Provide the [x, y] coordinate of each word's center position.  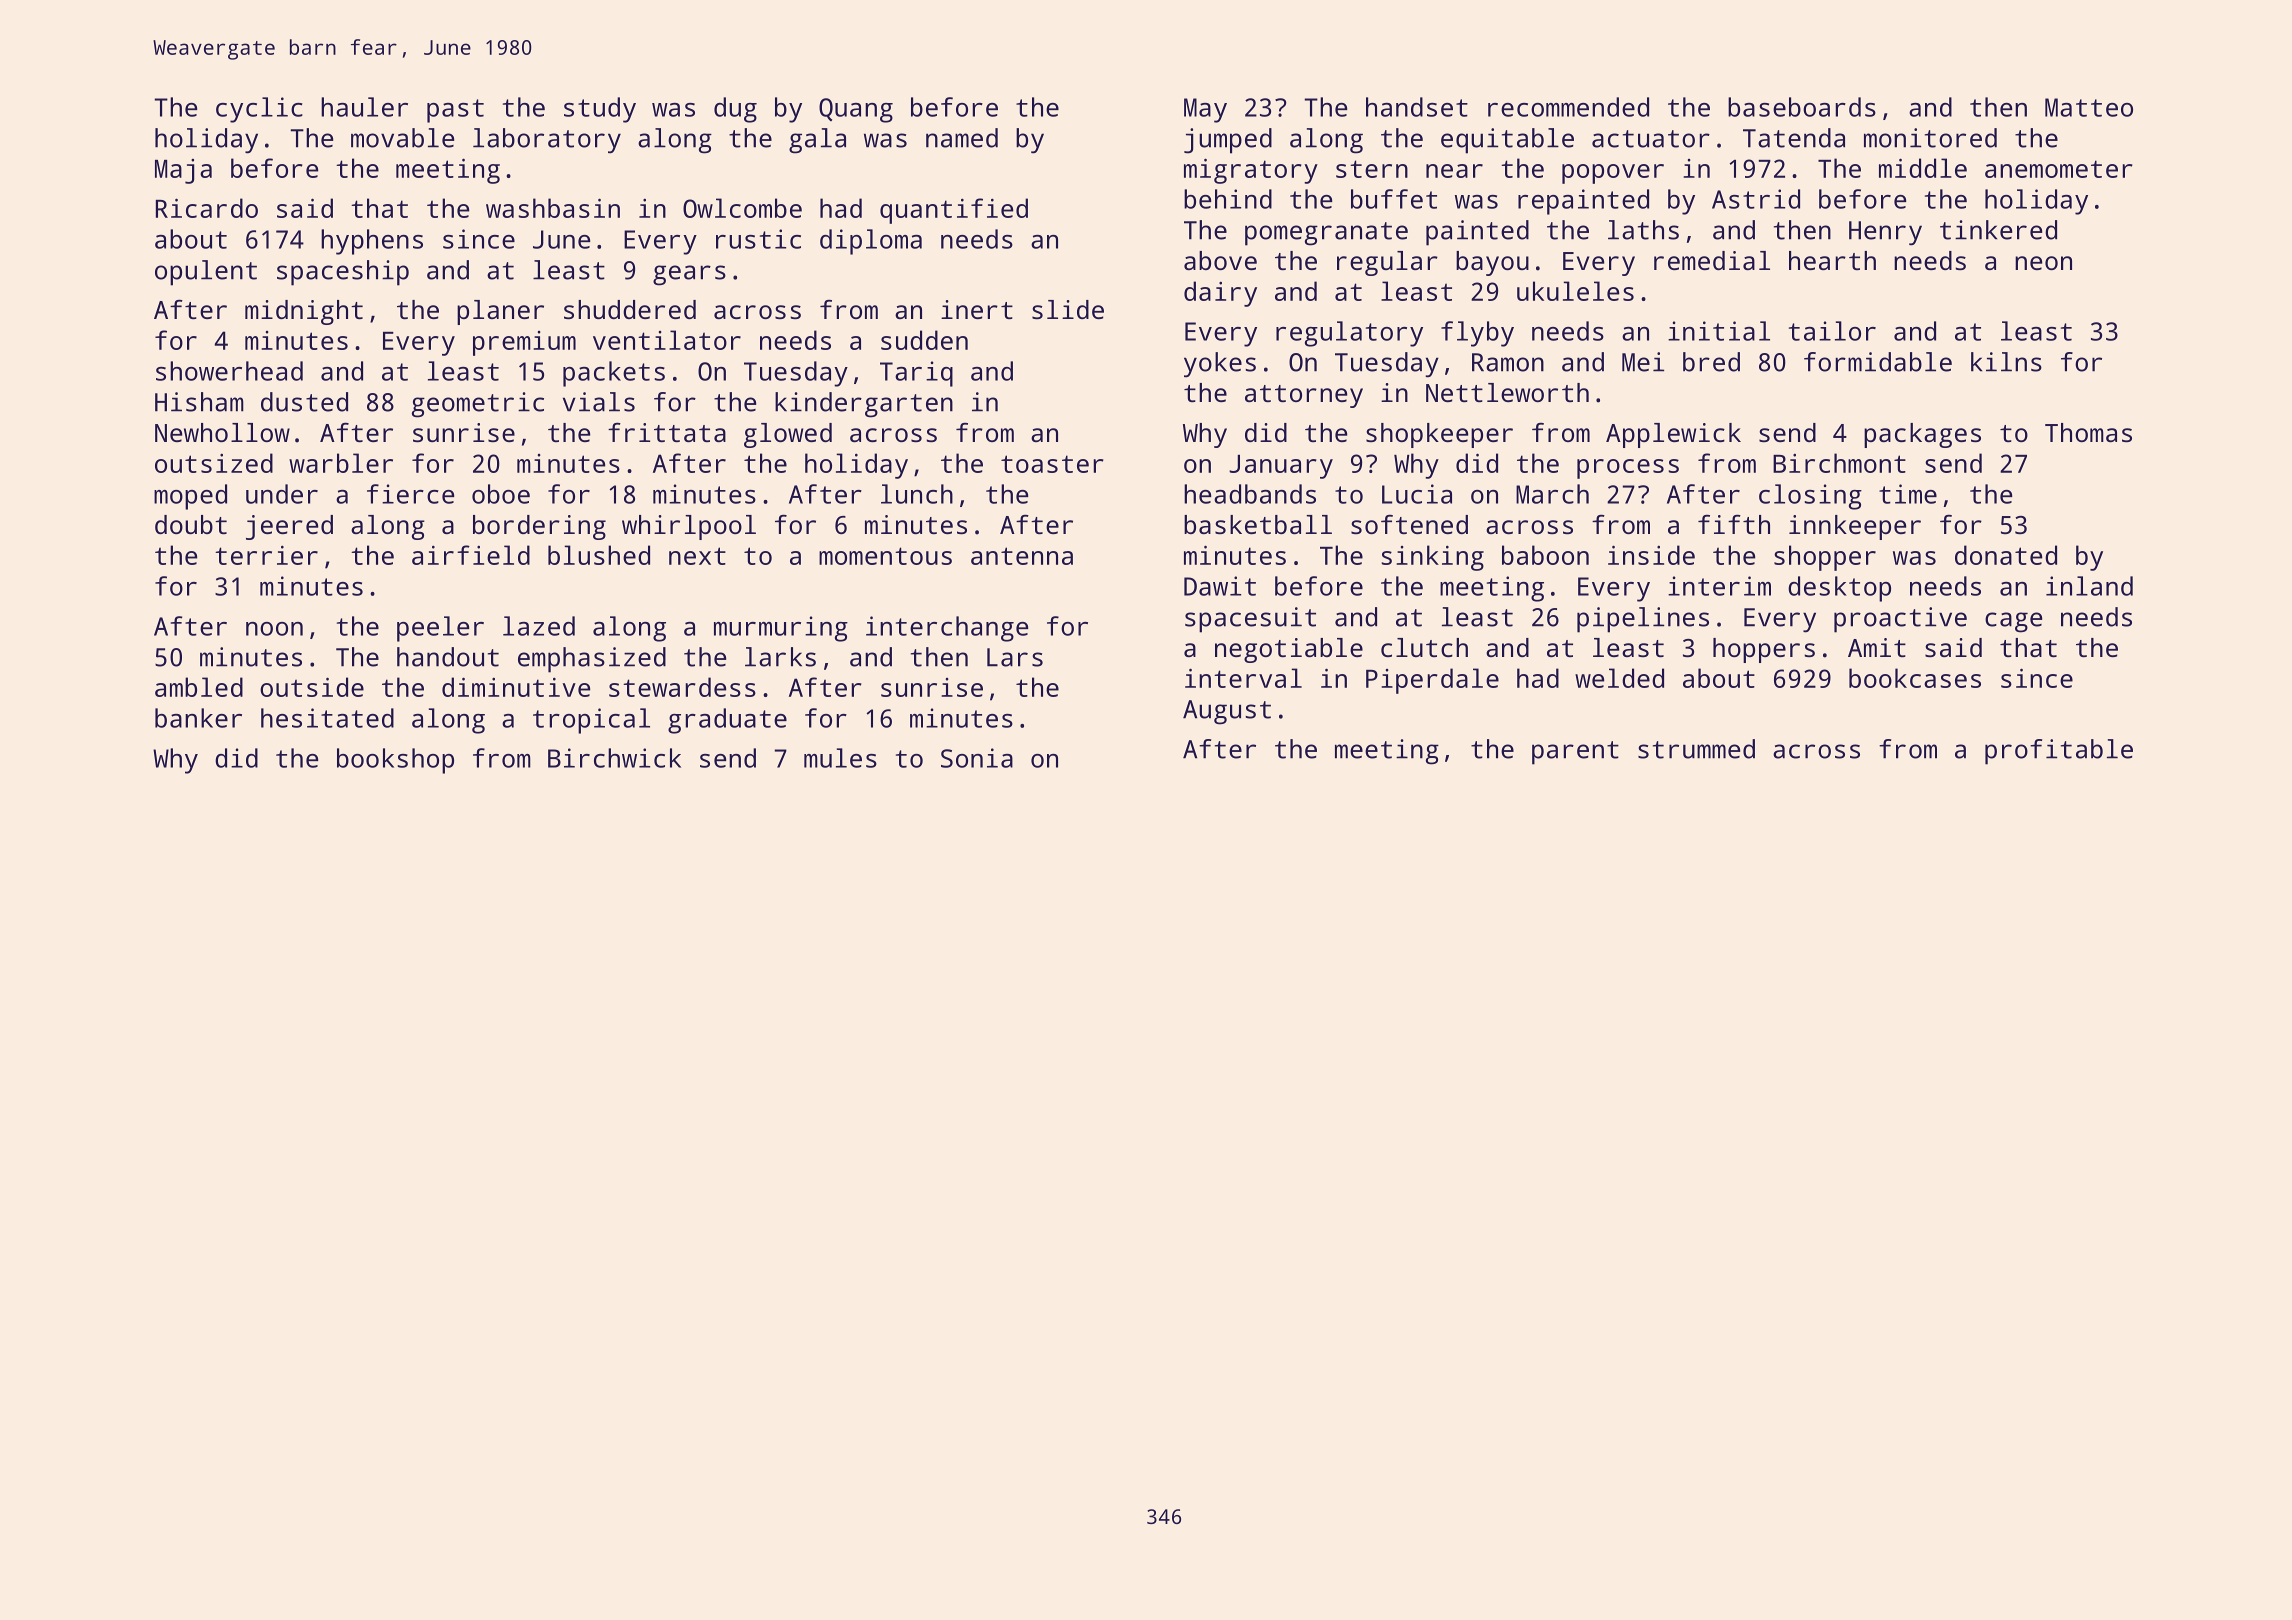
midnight [304, 312]
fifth [1734, 524]
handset [1417, 107]
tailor [1832, 331]
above [1220, 260]
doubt [191, 524]
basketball [1258, 524]
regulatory [1349, 334]
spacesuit [1250, 620]
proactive [1900, 620]
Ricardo [207, 208]
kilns [2006, 362]
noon [274, 629]
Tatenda [1794, 138]
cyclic [259, 110]
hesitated [327, 718]
